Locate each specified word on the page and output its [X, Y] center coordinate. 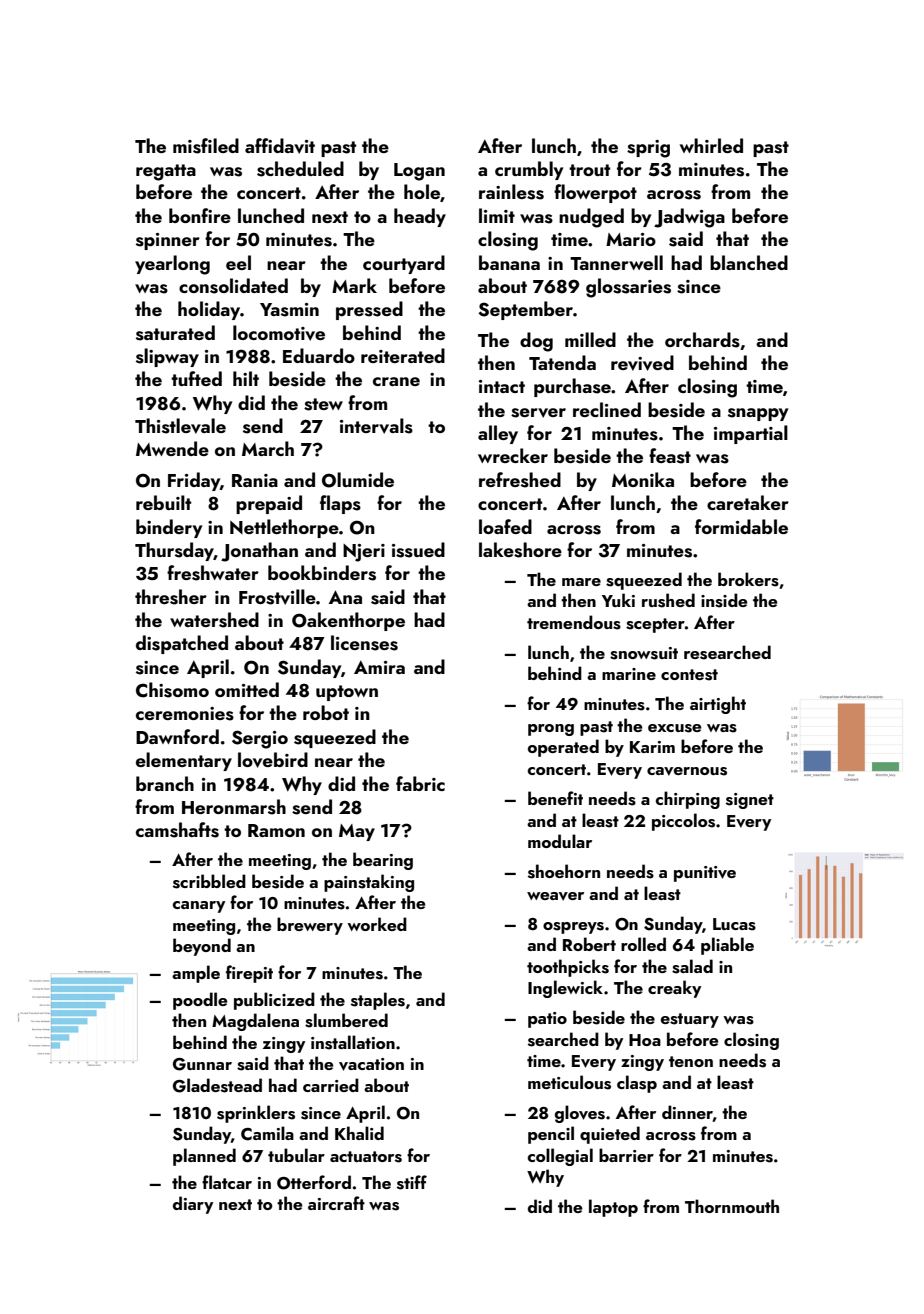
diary [193, 1205]
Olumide [358, 480]
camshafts [177, 830]
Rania [255, 480]
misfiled [206, 146]
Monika [643, 479]
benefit [555, 798]
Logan [419, 172]
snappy [758, 414]
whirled [711, 145]
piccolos [683, 822]
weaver [555, 896]
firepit [249, 974]
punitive [705, 874]
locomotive [279, 333]
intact [502, 386]
